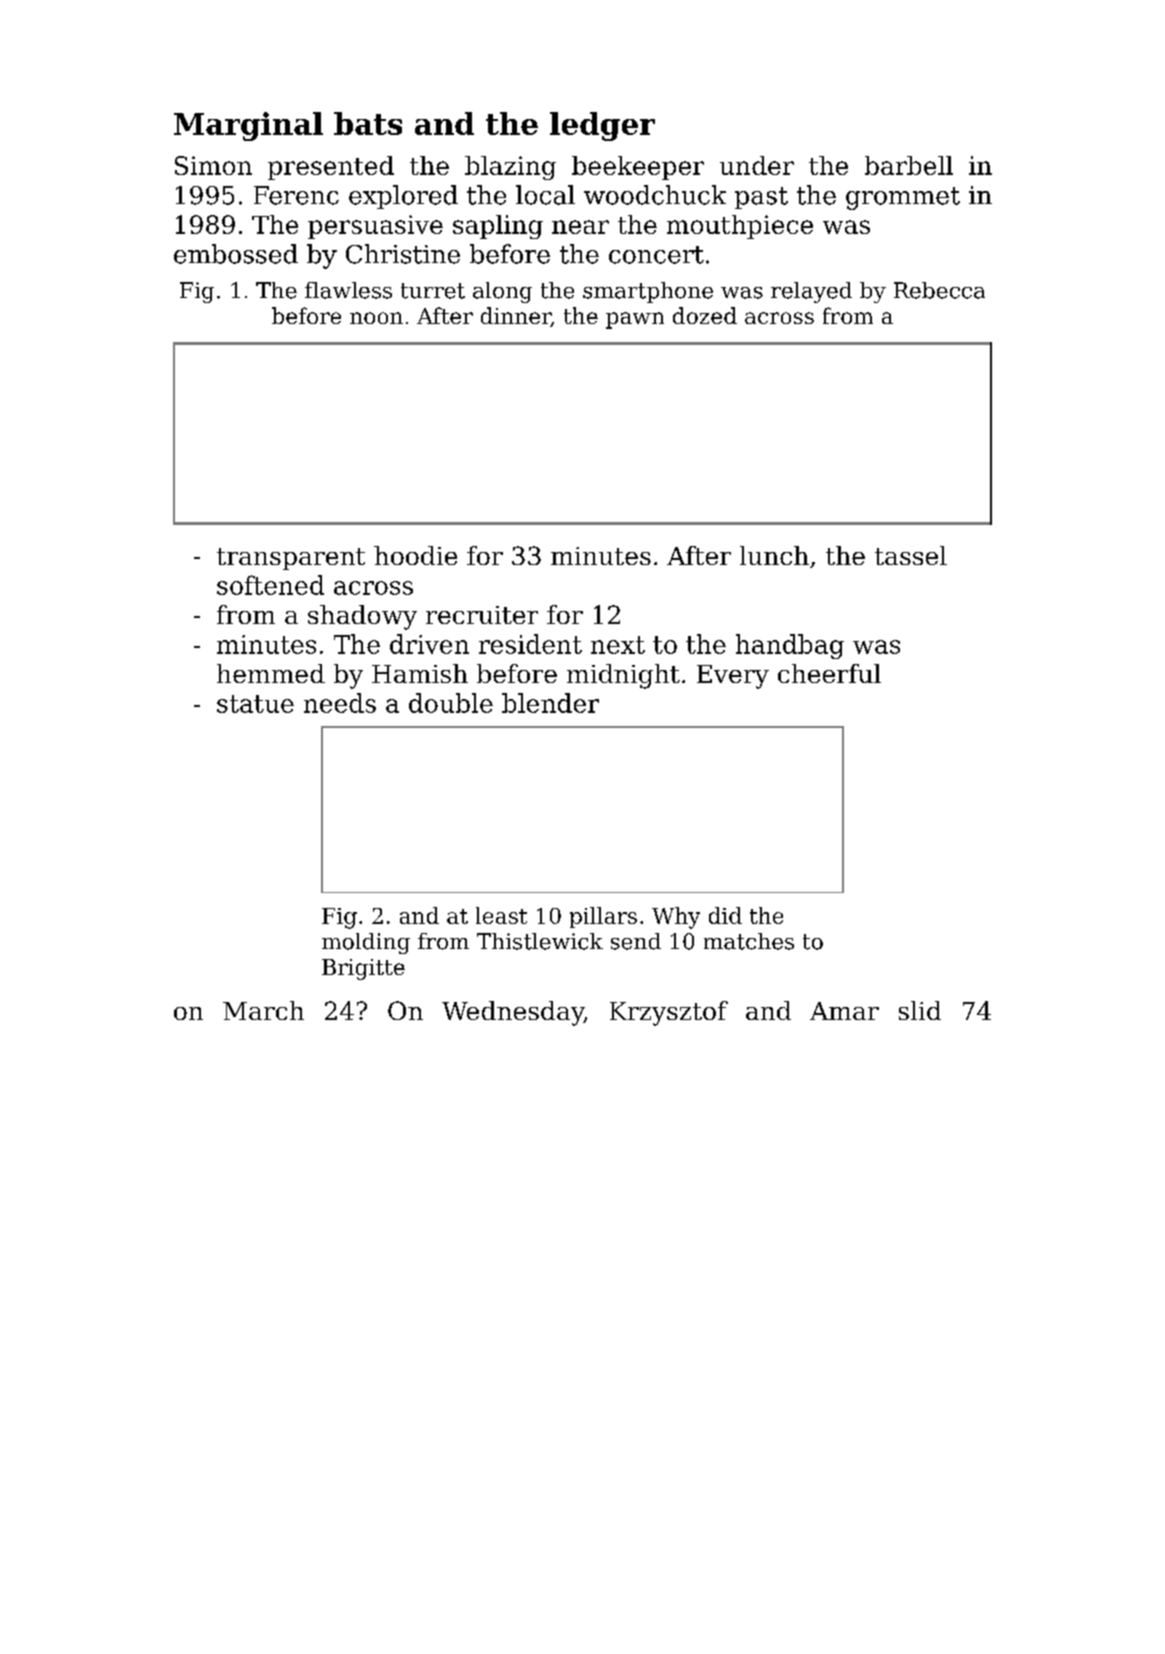 The width and height of the page is (1165, 1654). I want to click on tassel, so click(911, 555).
